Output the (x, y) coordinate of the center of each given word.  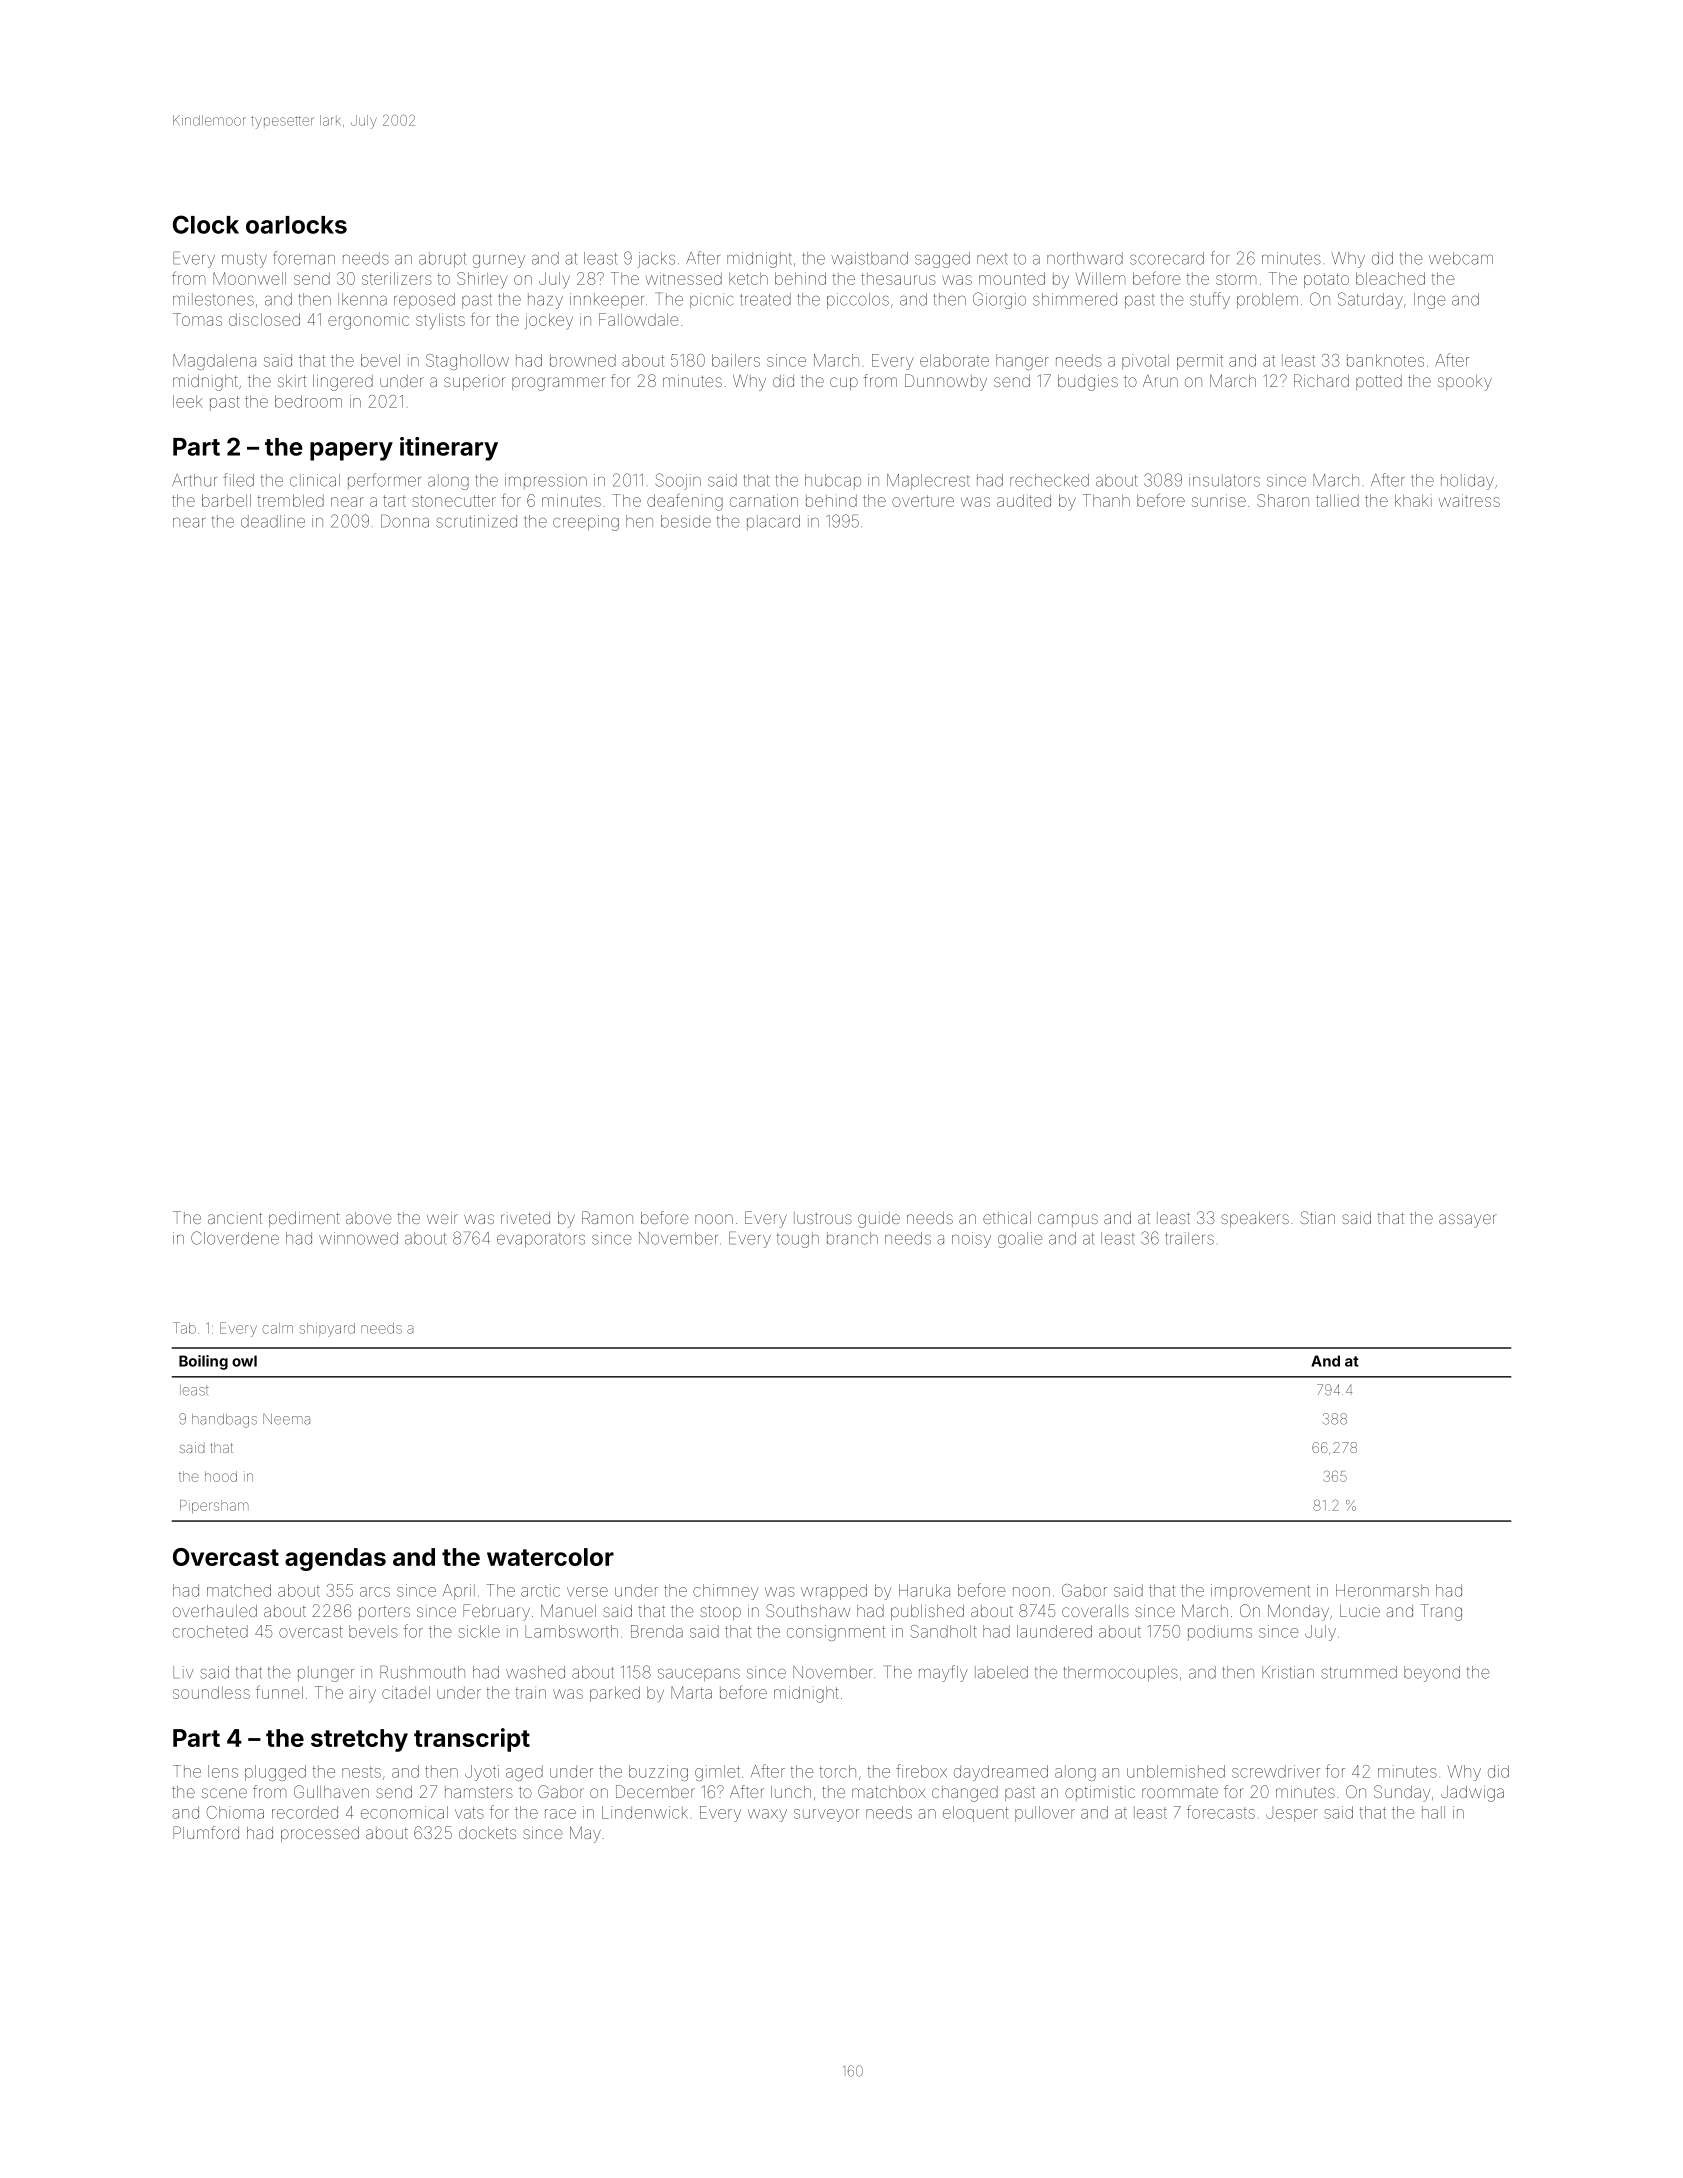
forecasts (1221, 1812)
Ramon (607, 1217)
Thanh (1106, 500)
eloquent (976, 1814)
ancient (235, 1218)
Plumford (206, 1832)
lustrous (823, 1218)
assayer (1468, 1221)
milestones (213, 299)
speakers (1255, 1219)
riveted (525, 1218)
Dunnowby (946, 382)
